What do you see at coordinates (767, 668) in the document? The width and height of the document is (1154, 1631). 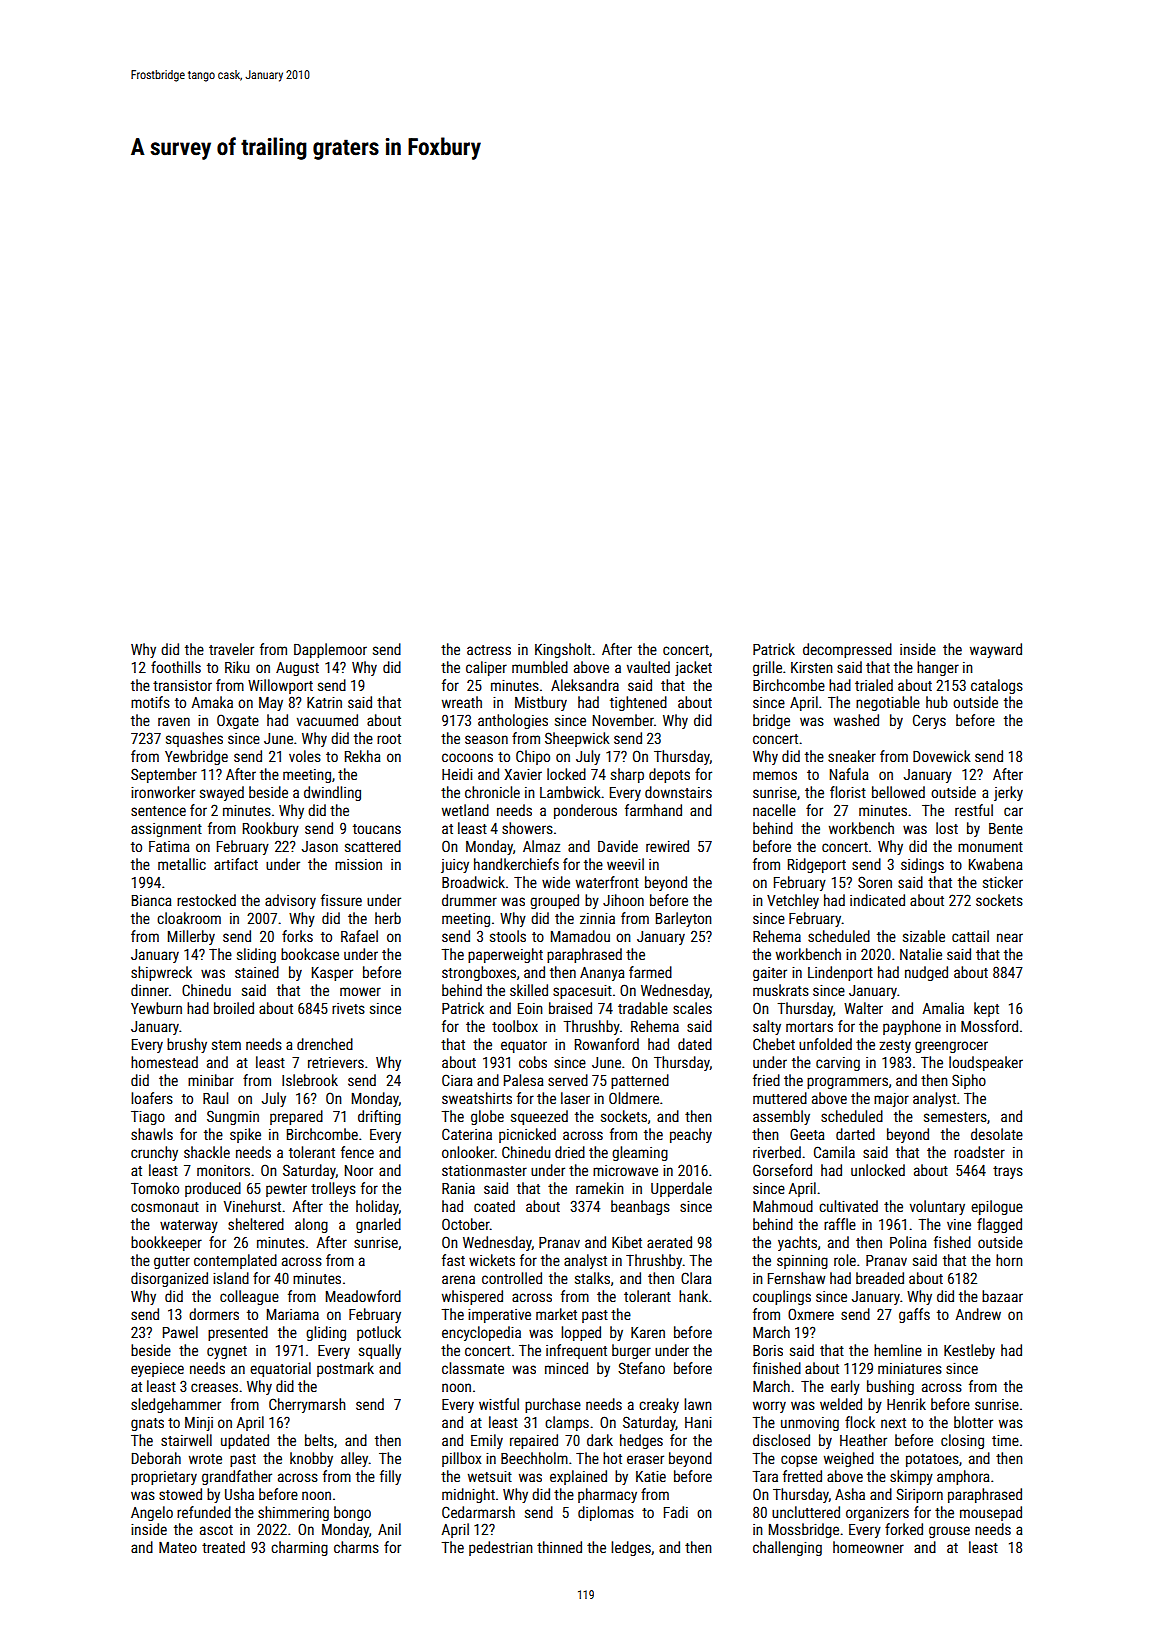 I see `grille` at bounding box center [767, 668].
